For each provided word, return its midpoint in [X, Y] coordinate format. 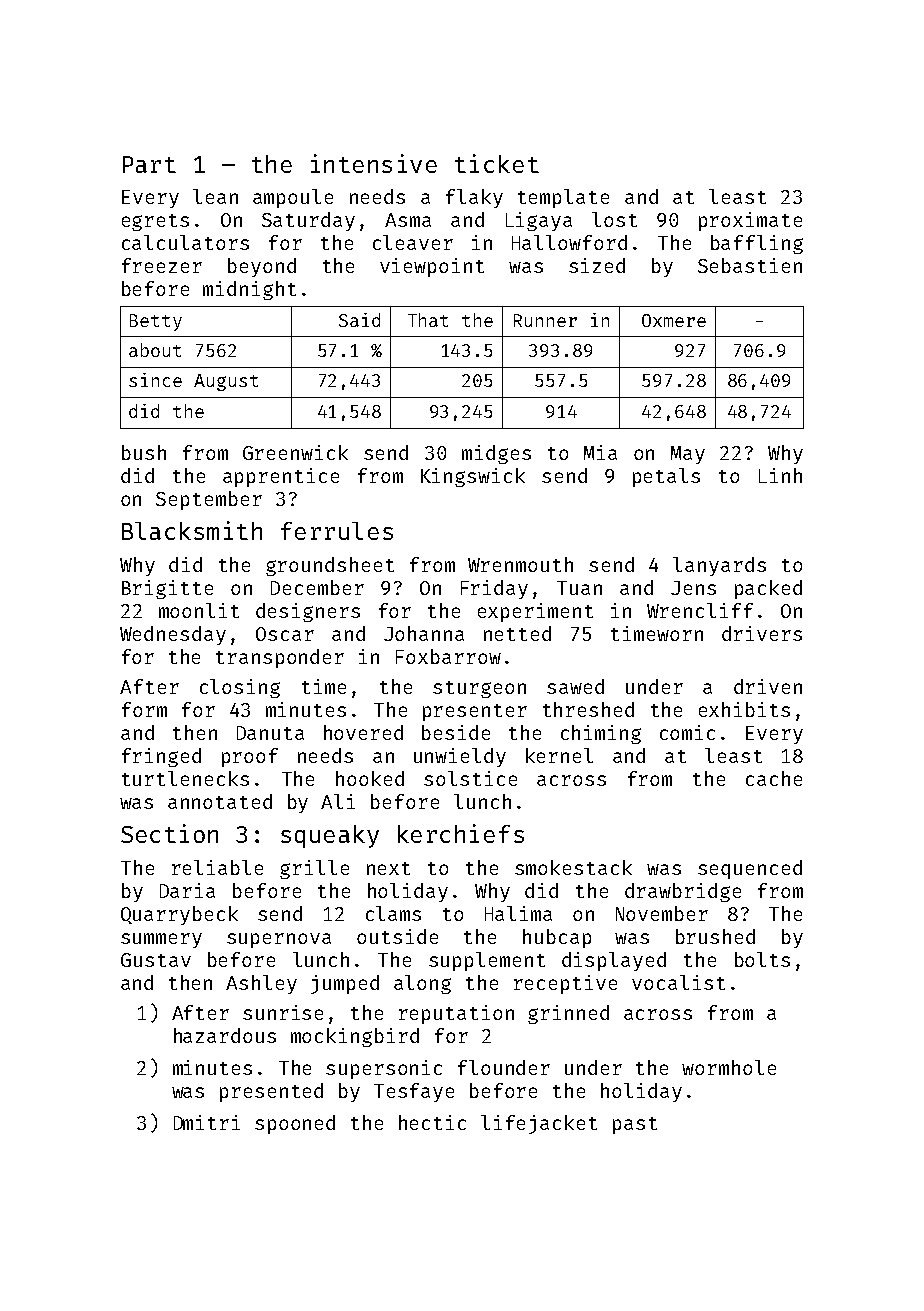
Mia [600, 452]
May [688, 455]
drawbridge [683, 892]
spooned [295, 1124]
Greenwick [295, 452]
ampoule [293, 198]
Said [359, 320]
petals [666, 477]
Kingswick [473, 477]
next [388, 868]
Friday [494, 589]
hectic [432, 1122]
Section [169, 833]
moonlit [199, 610]
